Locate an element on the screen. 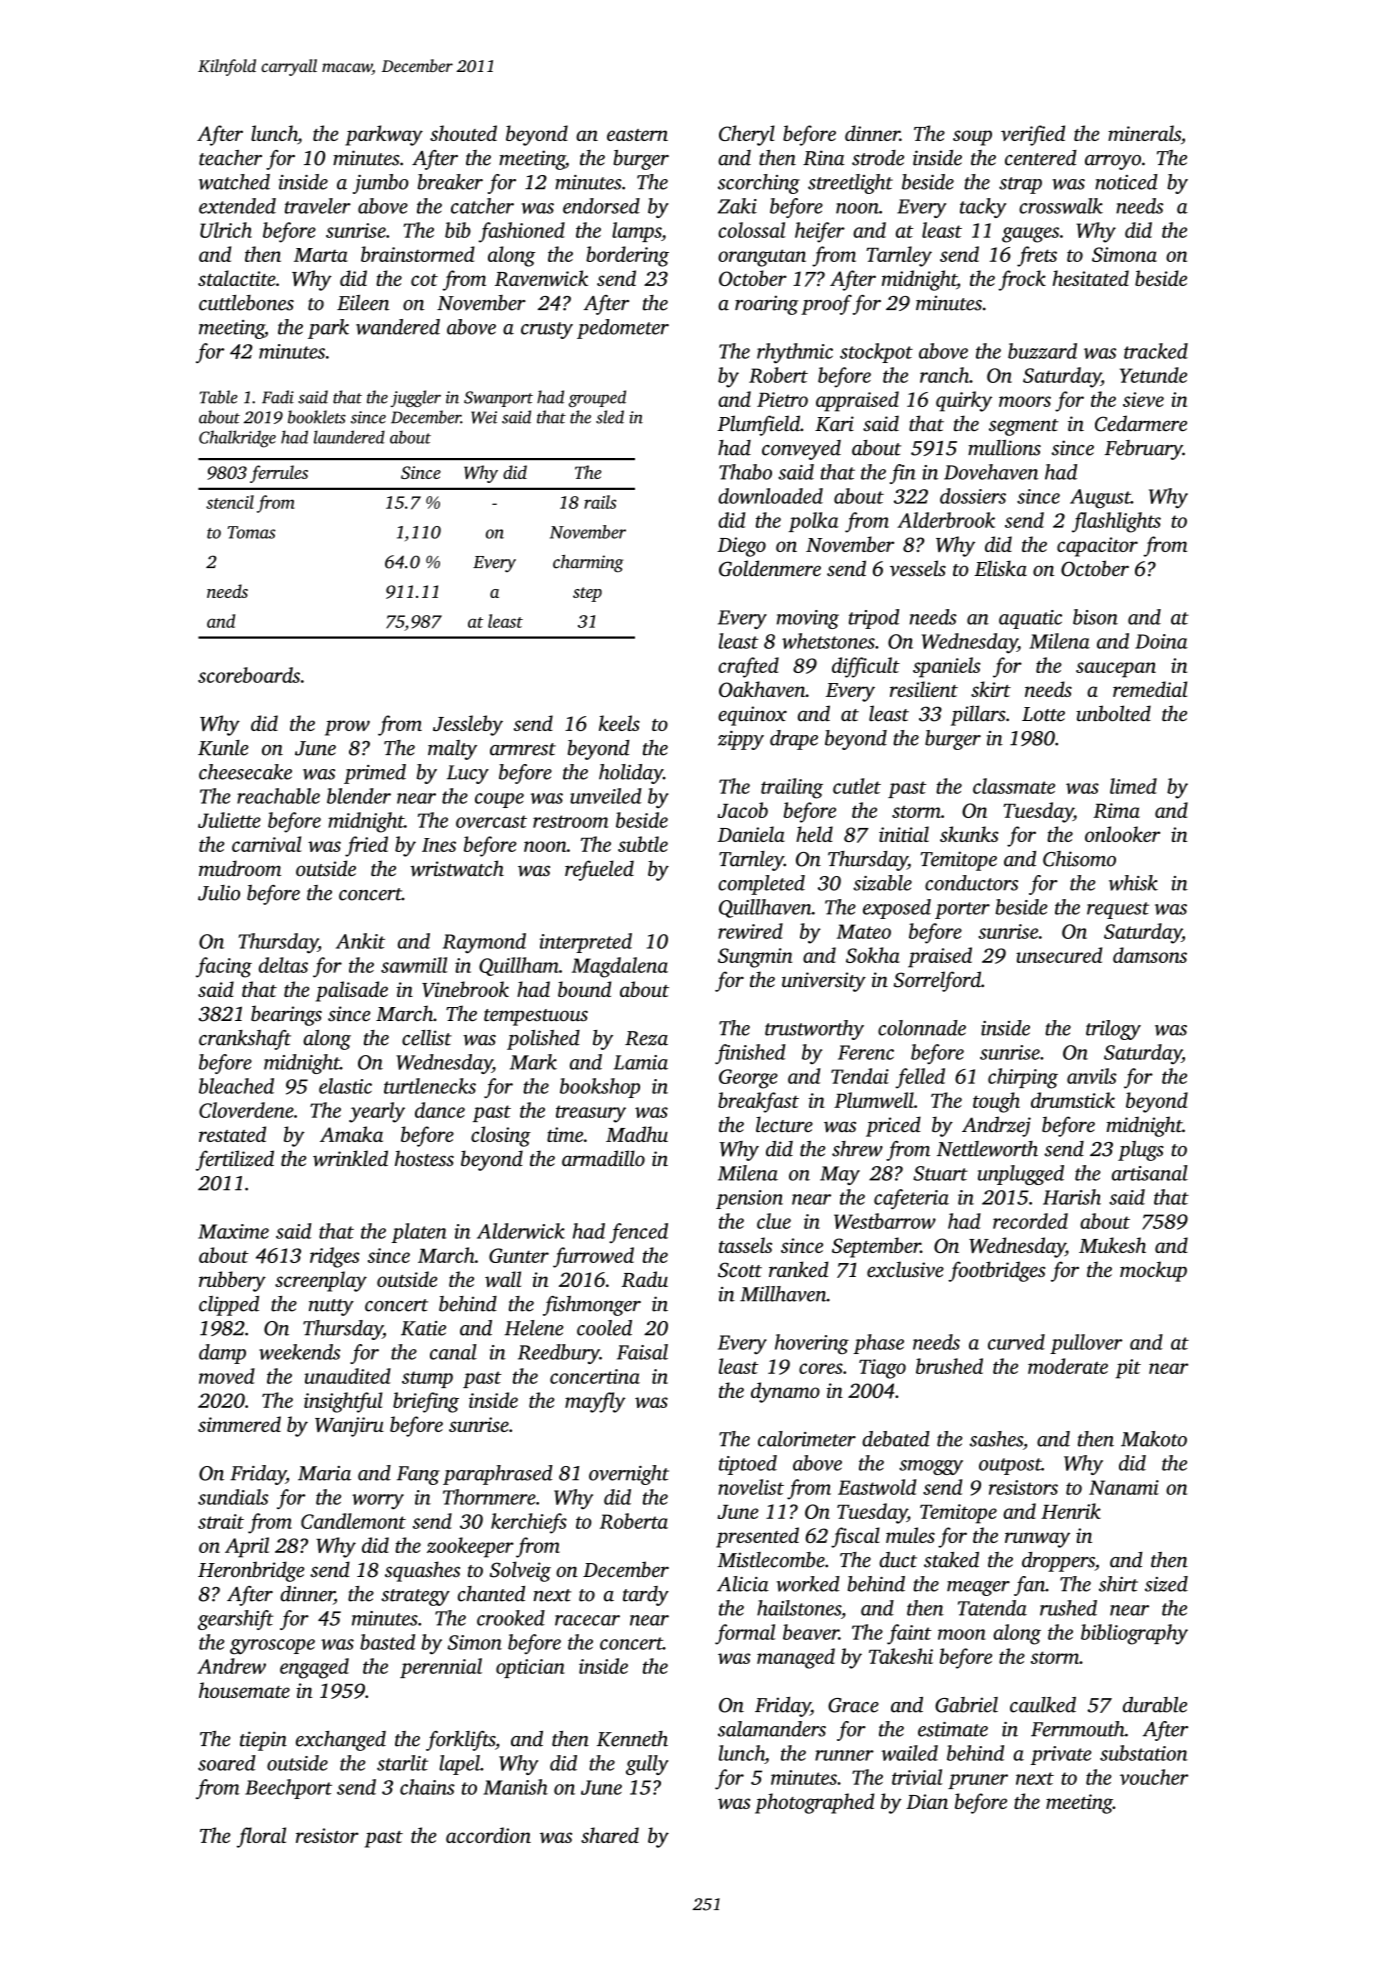 Image resolution: width=1386 pixels, height=1969 pixels. reachable is located at coordinates (278, 796).
